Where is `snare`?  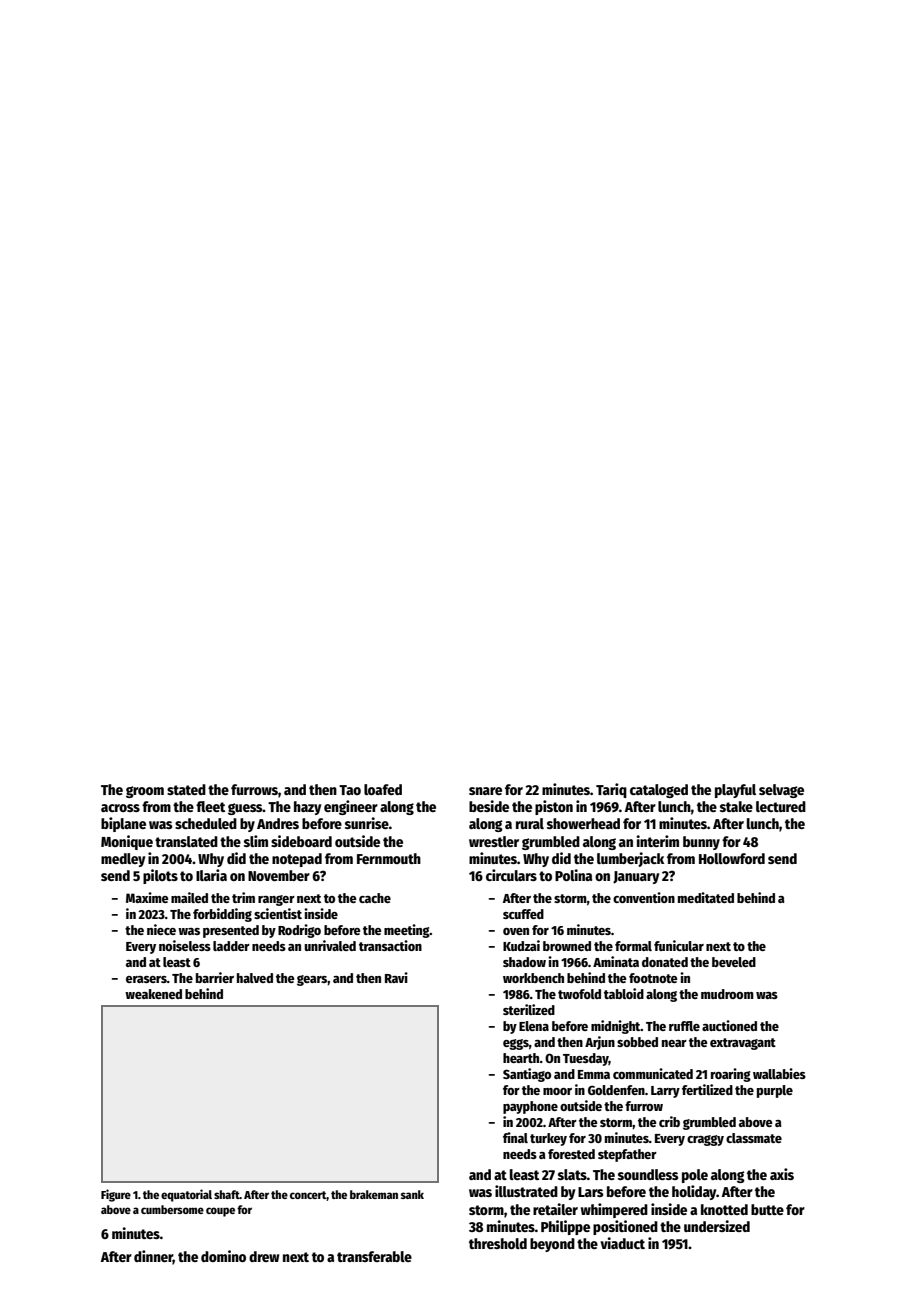 snare is located at coordinates (485, 791).
